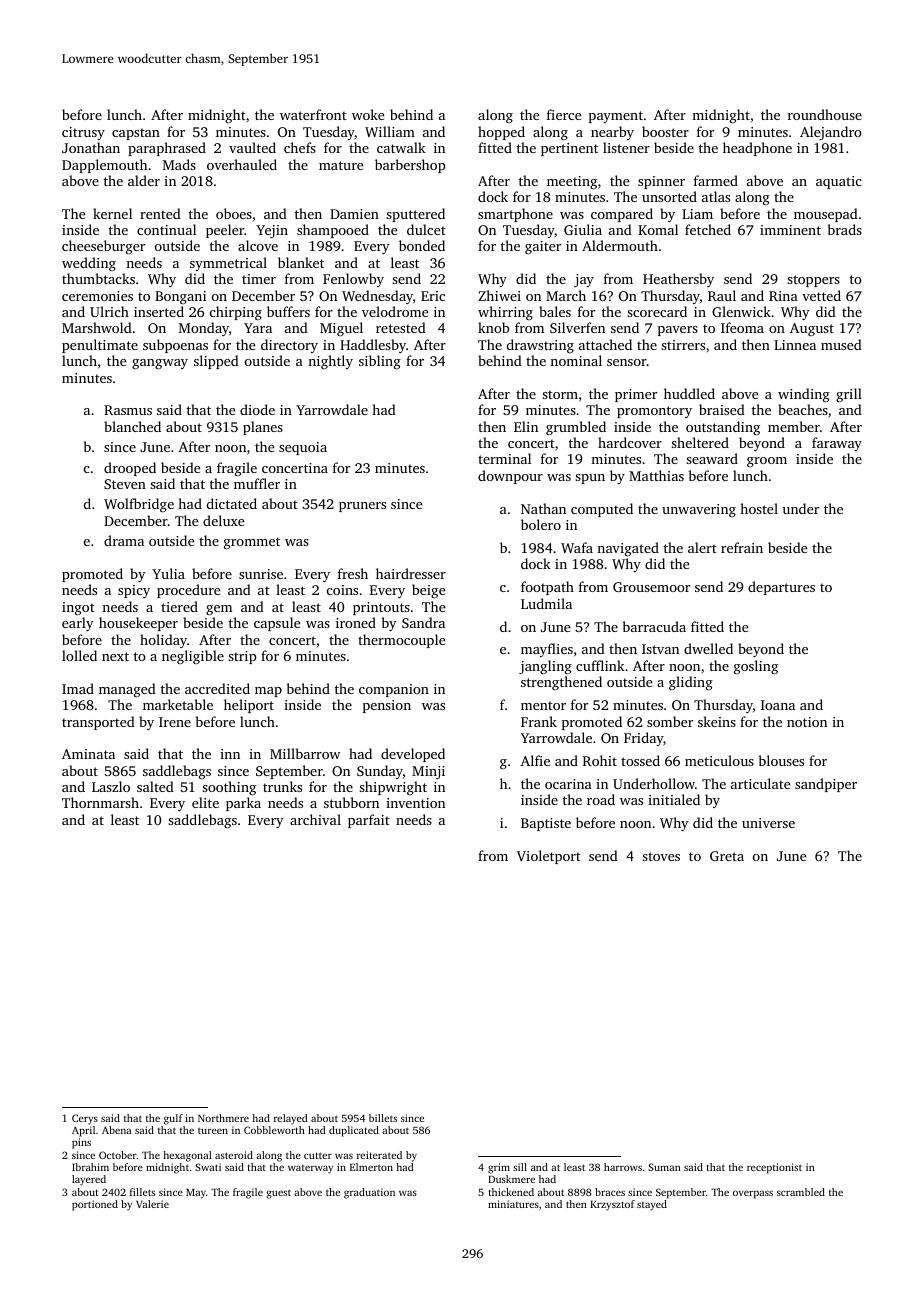 The image size is (924, 1308). What do you see at coordinates (813, 281) in the page?
I see `stoppers` at bounding box center [813, 281].
